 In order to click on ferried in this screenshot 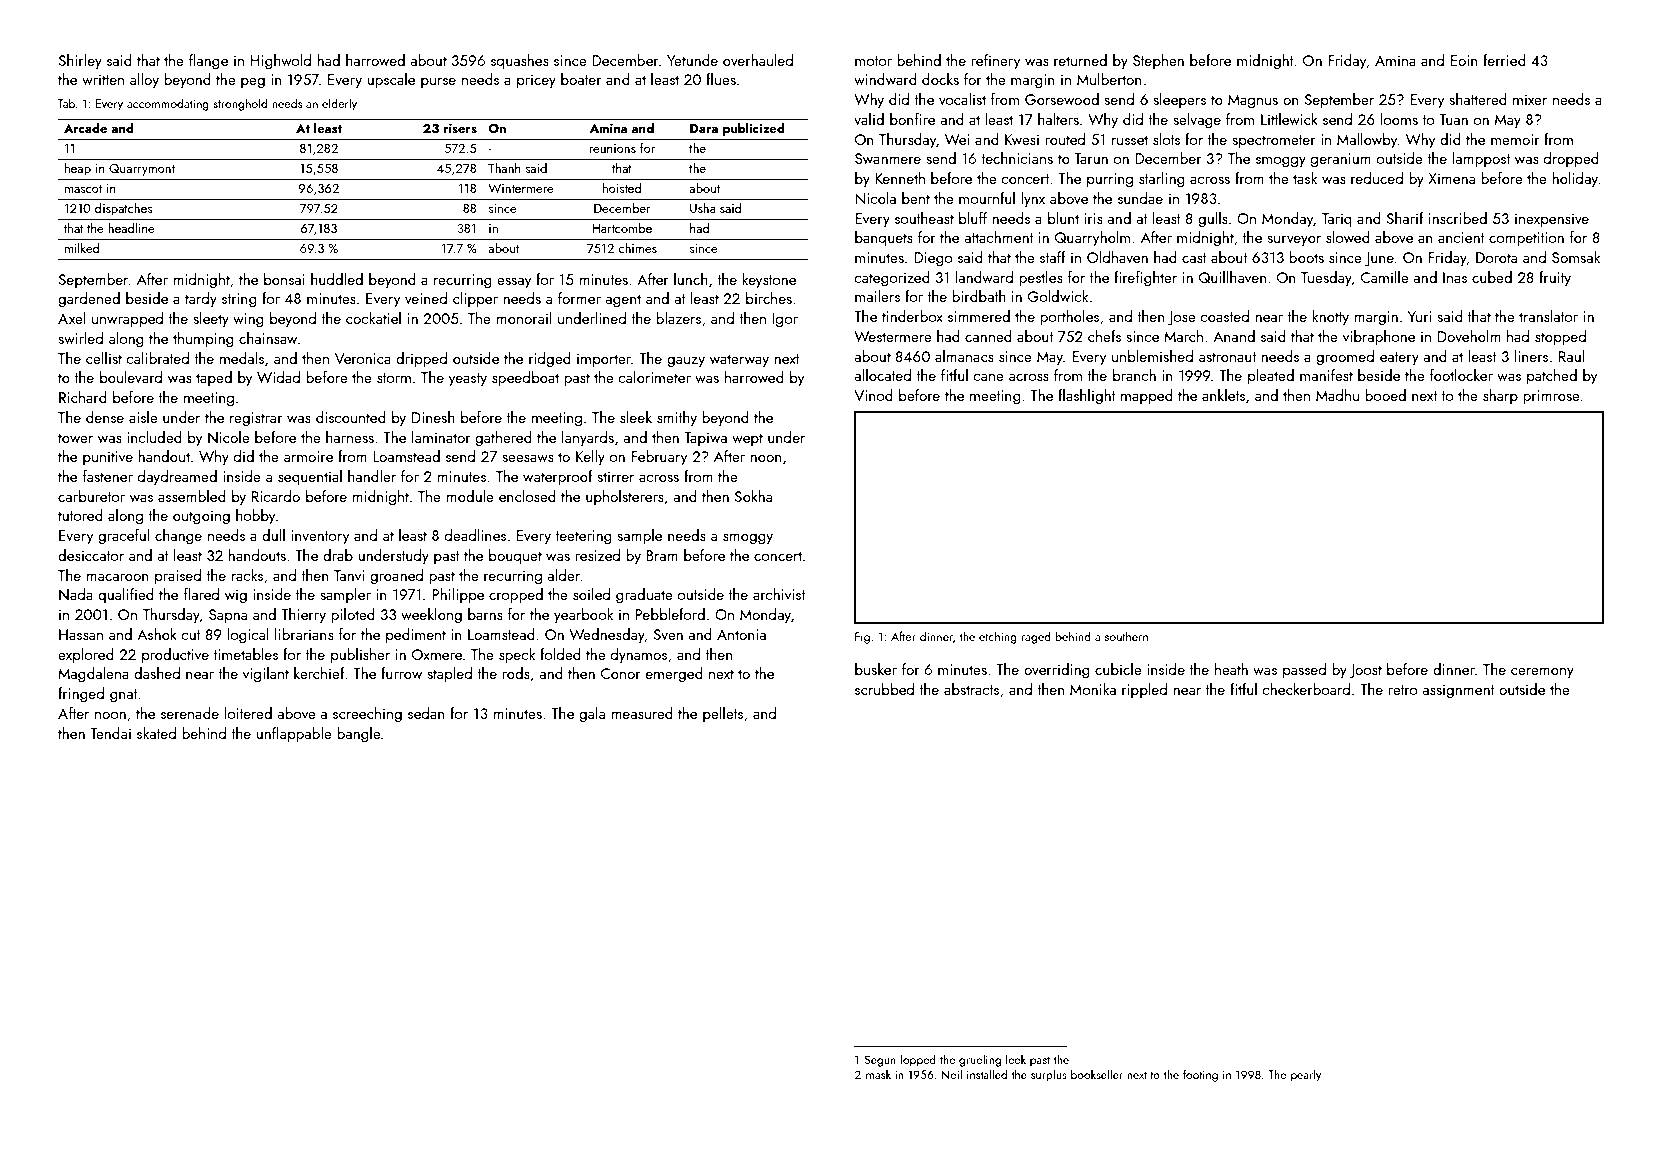, I will do `click(1504, 60)`.
